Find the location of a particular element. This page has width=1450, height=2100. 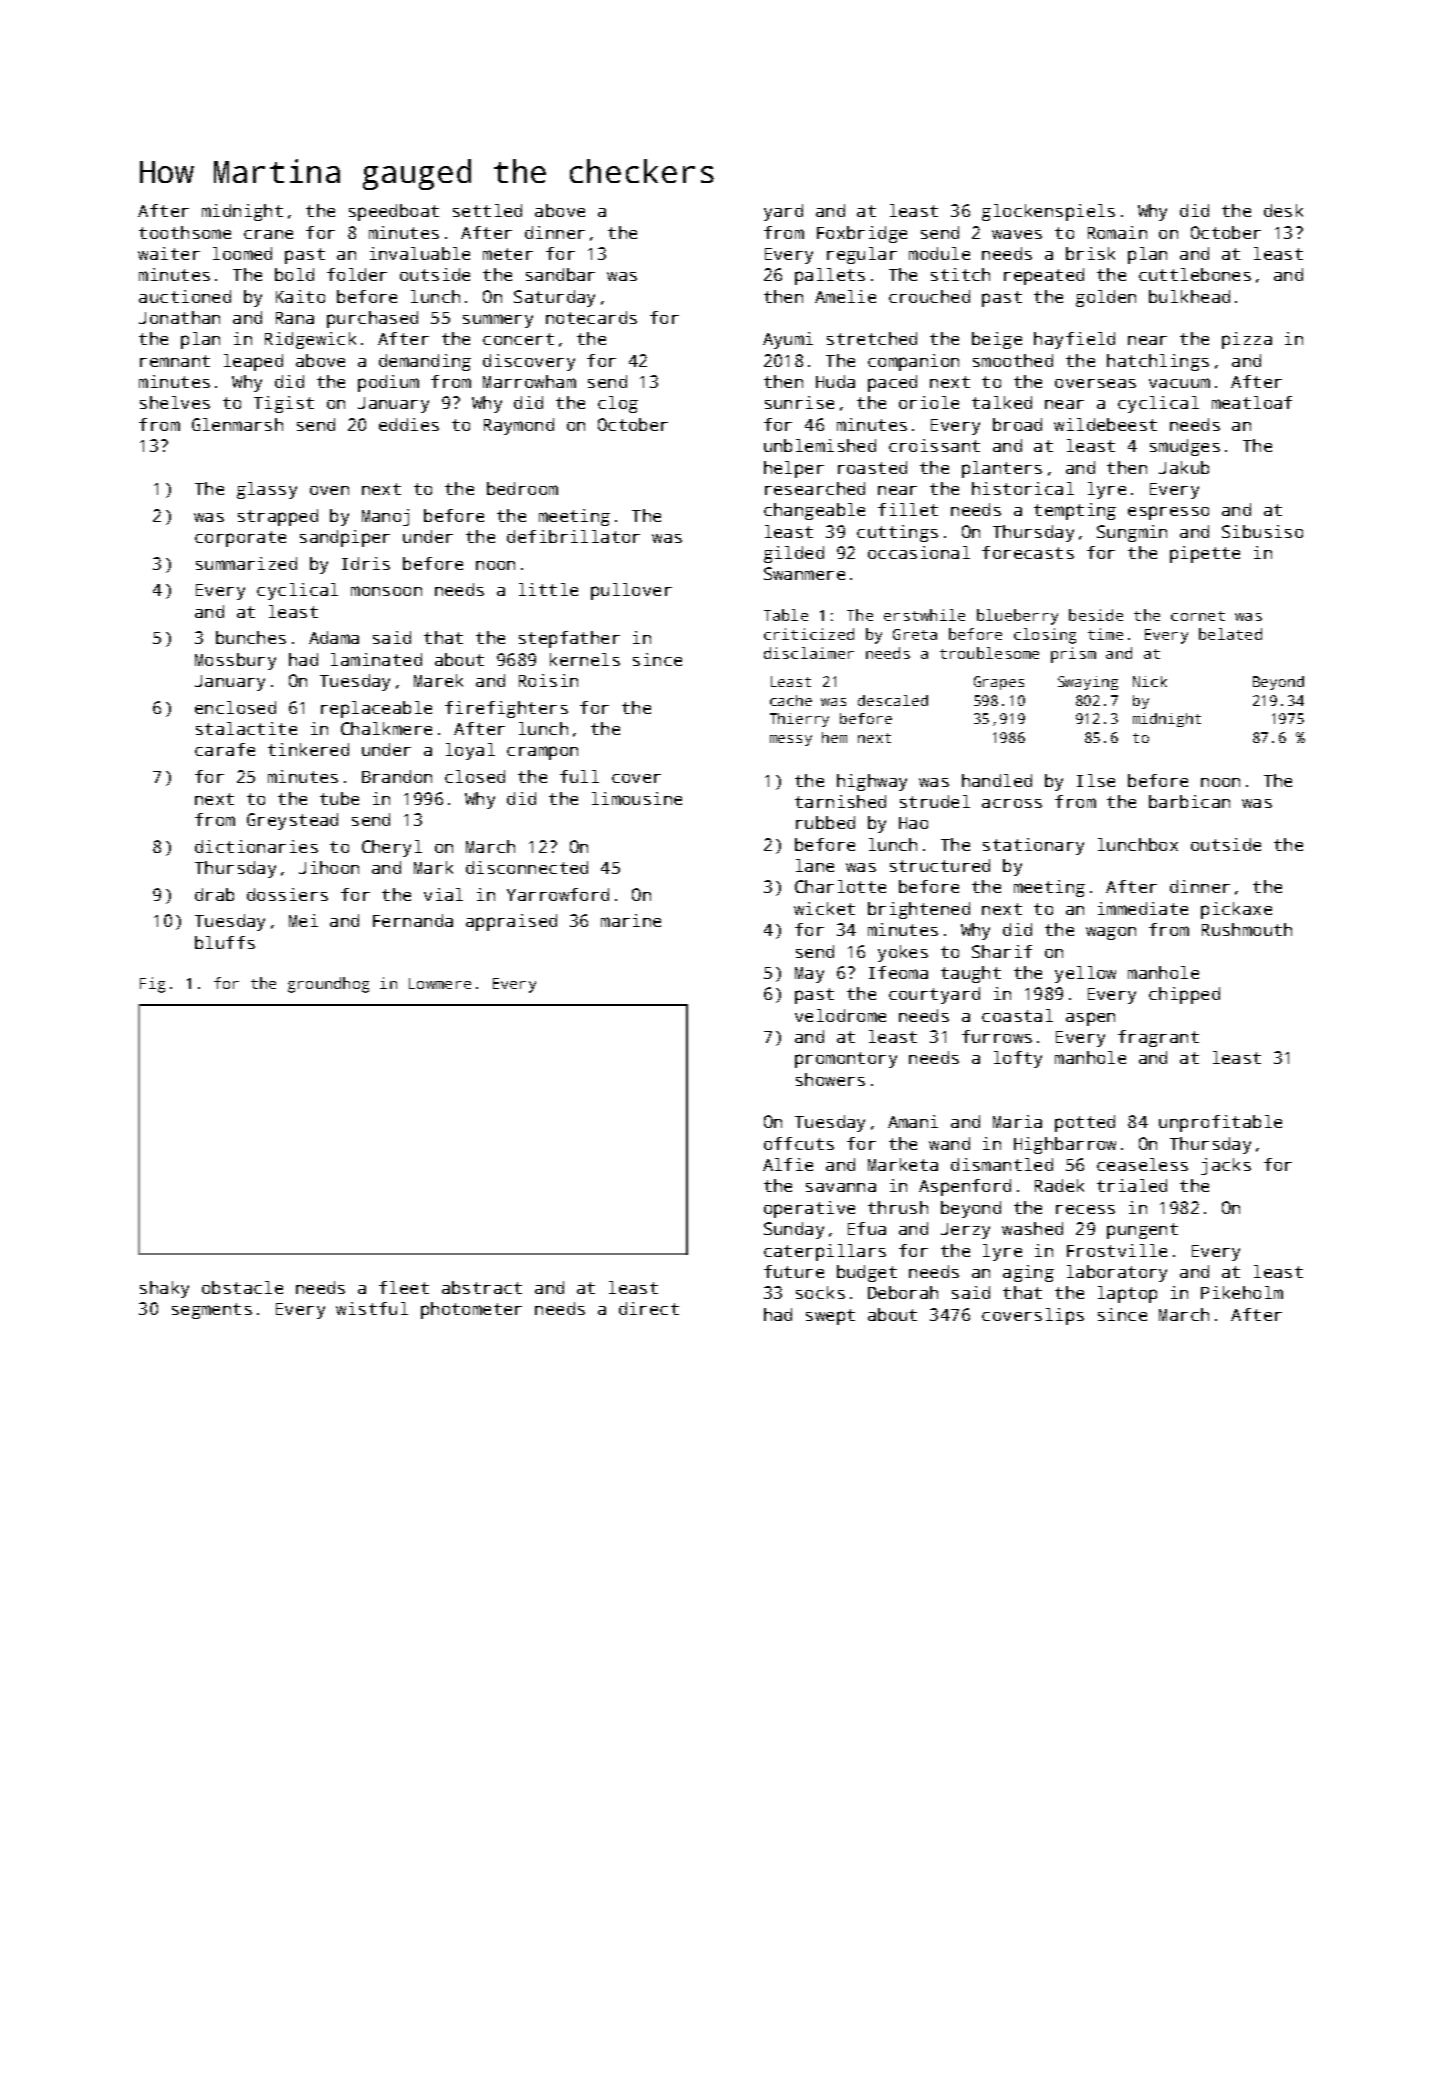

criticized is located at coordinates (809, 634).
